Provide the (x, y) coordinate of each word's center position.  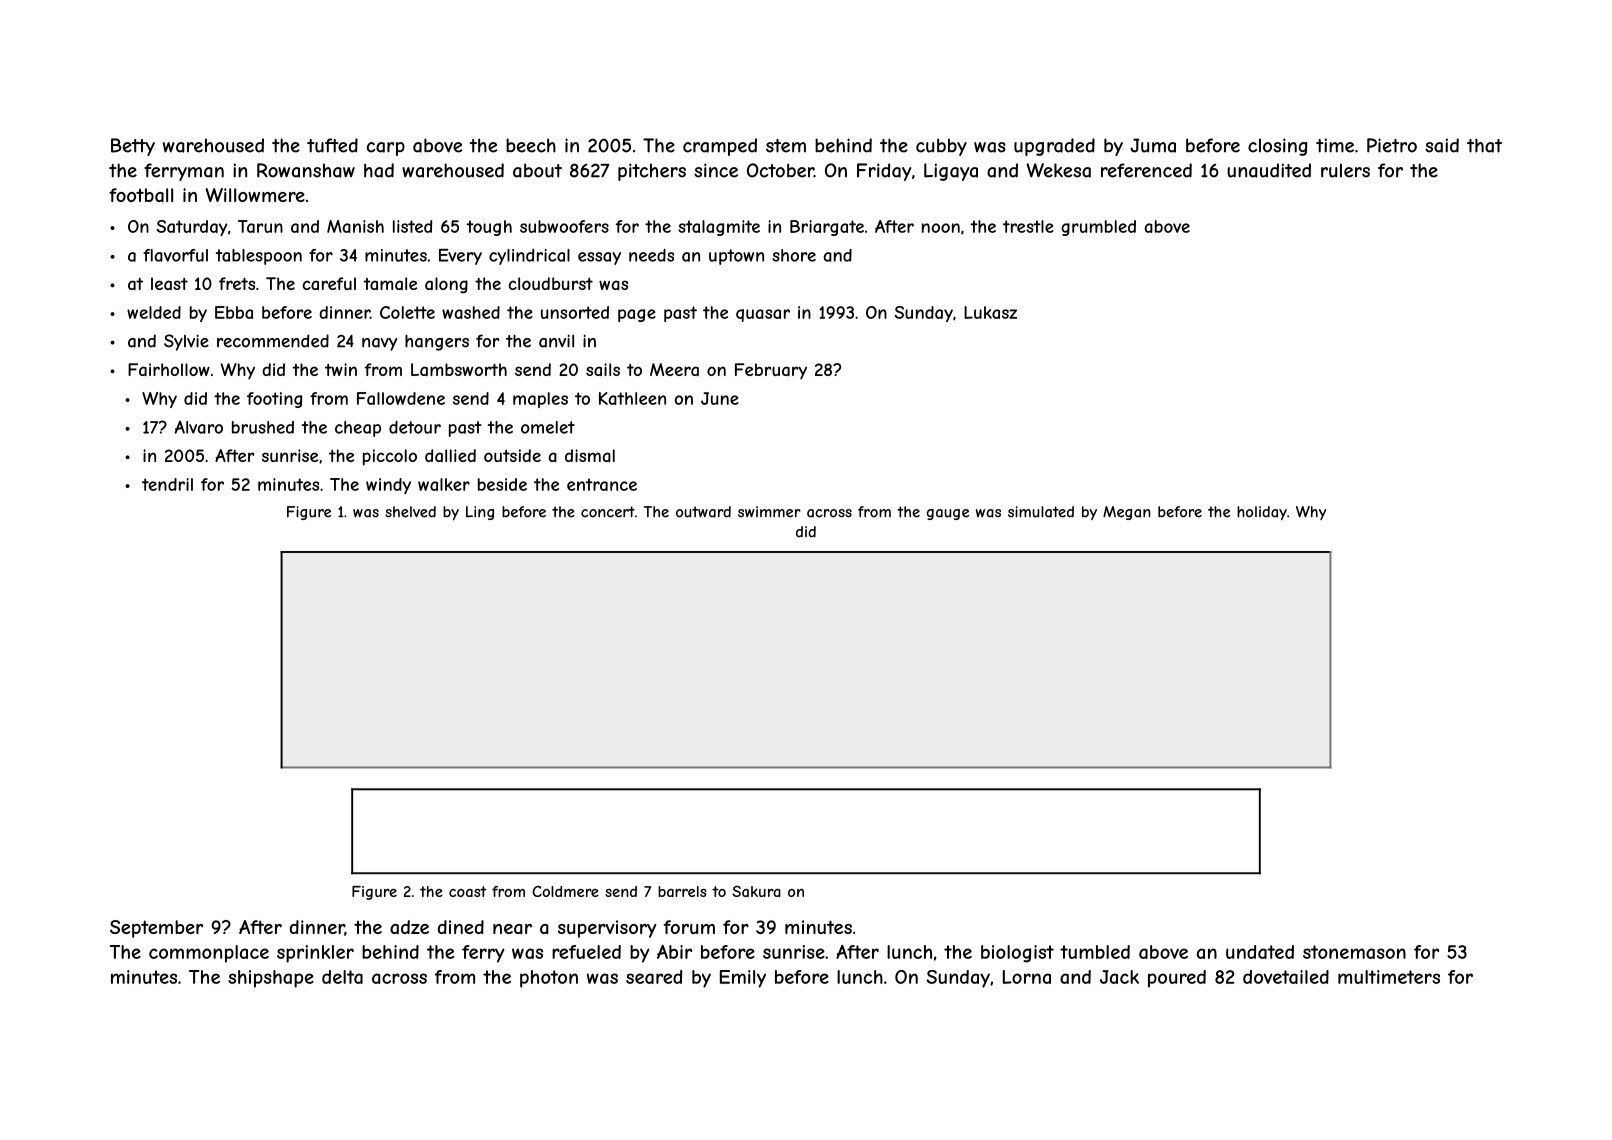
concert (608, 512)
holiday (1262, 513)
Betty (133, 147)
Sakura (756, 891)
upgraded (1054, 147)
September (156, 929)
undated (1260, 952)
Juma (1153, 145)
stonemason (1354, 952)
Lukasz (990, 312)
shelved (410, 512)
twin (341, 369)
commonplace (209, 954)
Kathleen (632, 398)
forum (689, 927)
